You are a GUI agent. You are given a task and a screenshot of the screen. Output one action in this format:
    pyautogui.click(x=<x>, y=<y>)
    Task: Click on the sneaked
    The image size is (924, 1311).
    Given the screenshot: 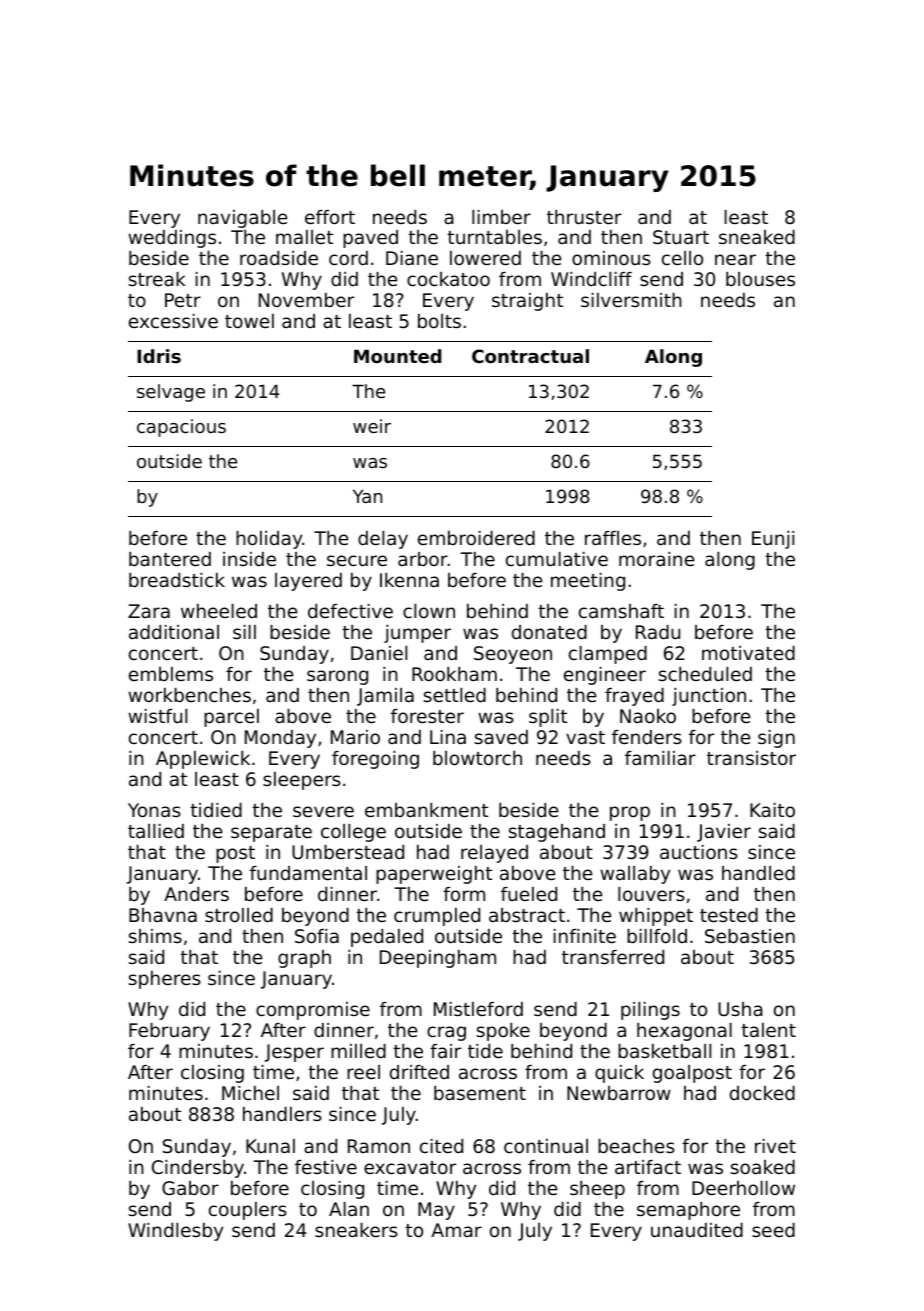 What is the action you would take?
    pyautogui.click(x=757, y=237)
